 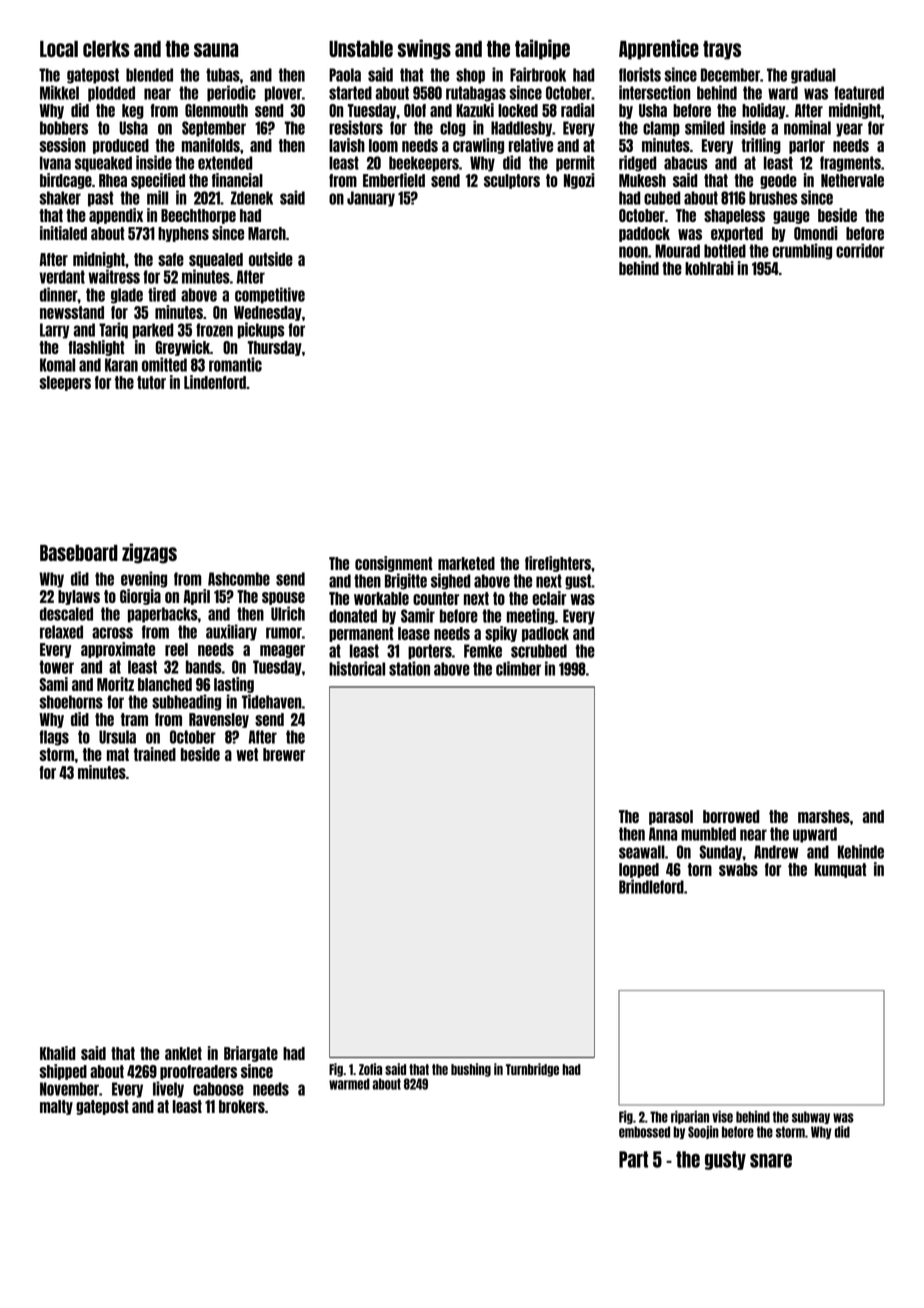 I want to click on Giorgia, so click(x=140, y=597).
